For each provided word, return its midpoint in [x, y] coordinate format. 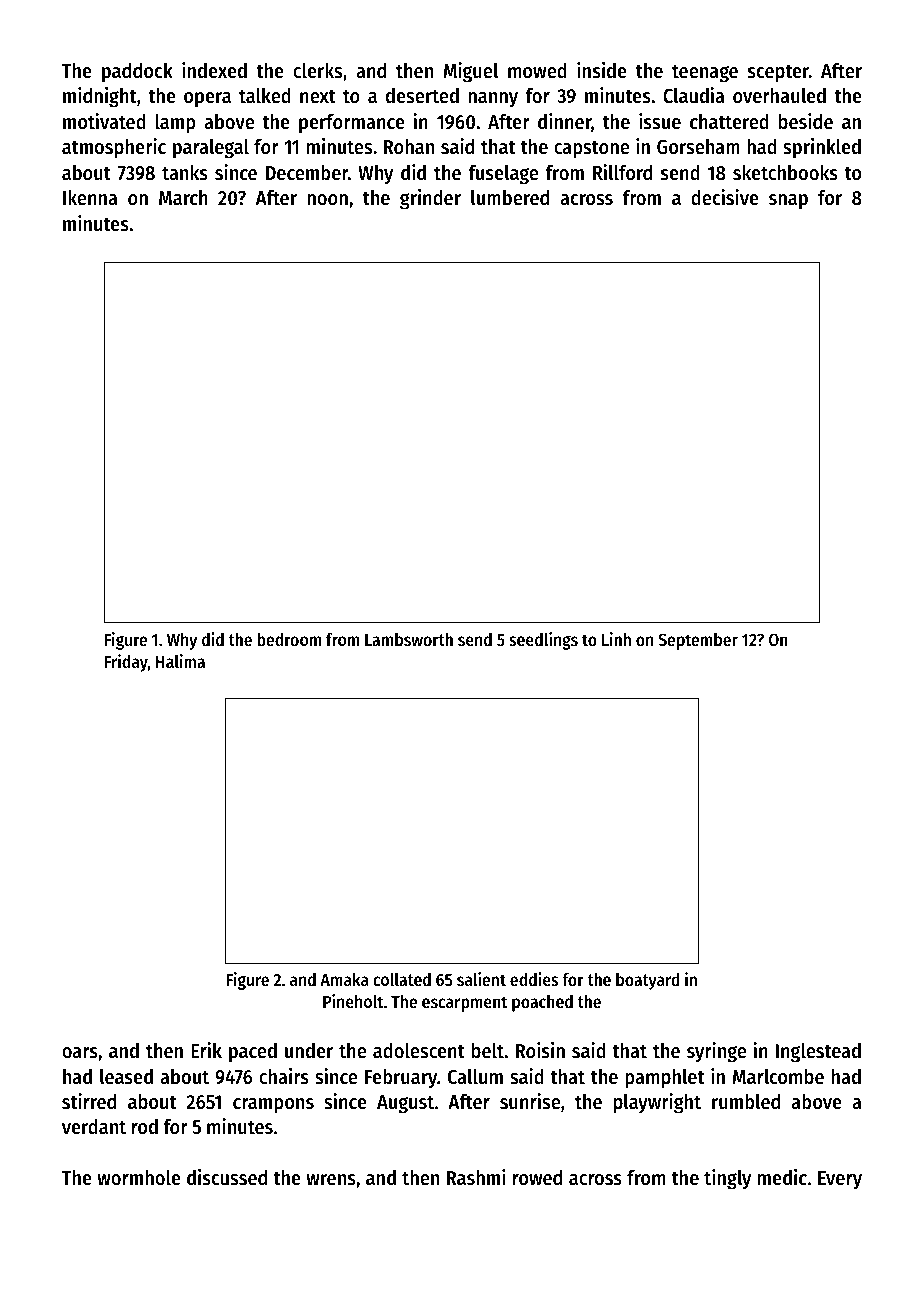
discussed [227, 1177]
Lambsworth [409, 639]
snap [788, 202]
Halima [180, 661]
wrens [331, 1180]
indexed [214, 70]
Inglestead [818, 1053]
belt [488, 1051]
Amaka [344, 979]
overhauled [779, 96]
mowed [537, 71]
